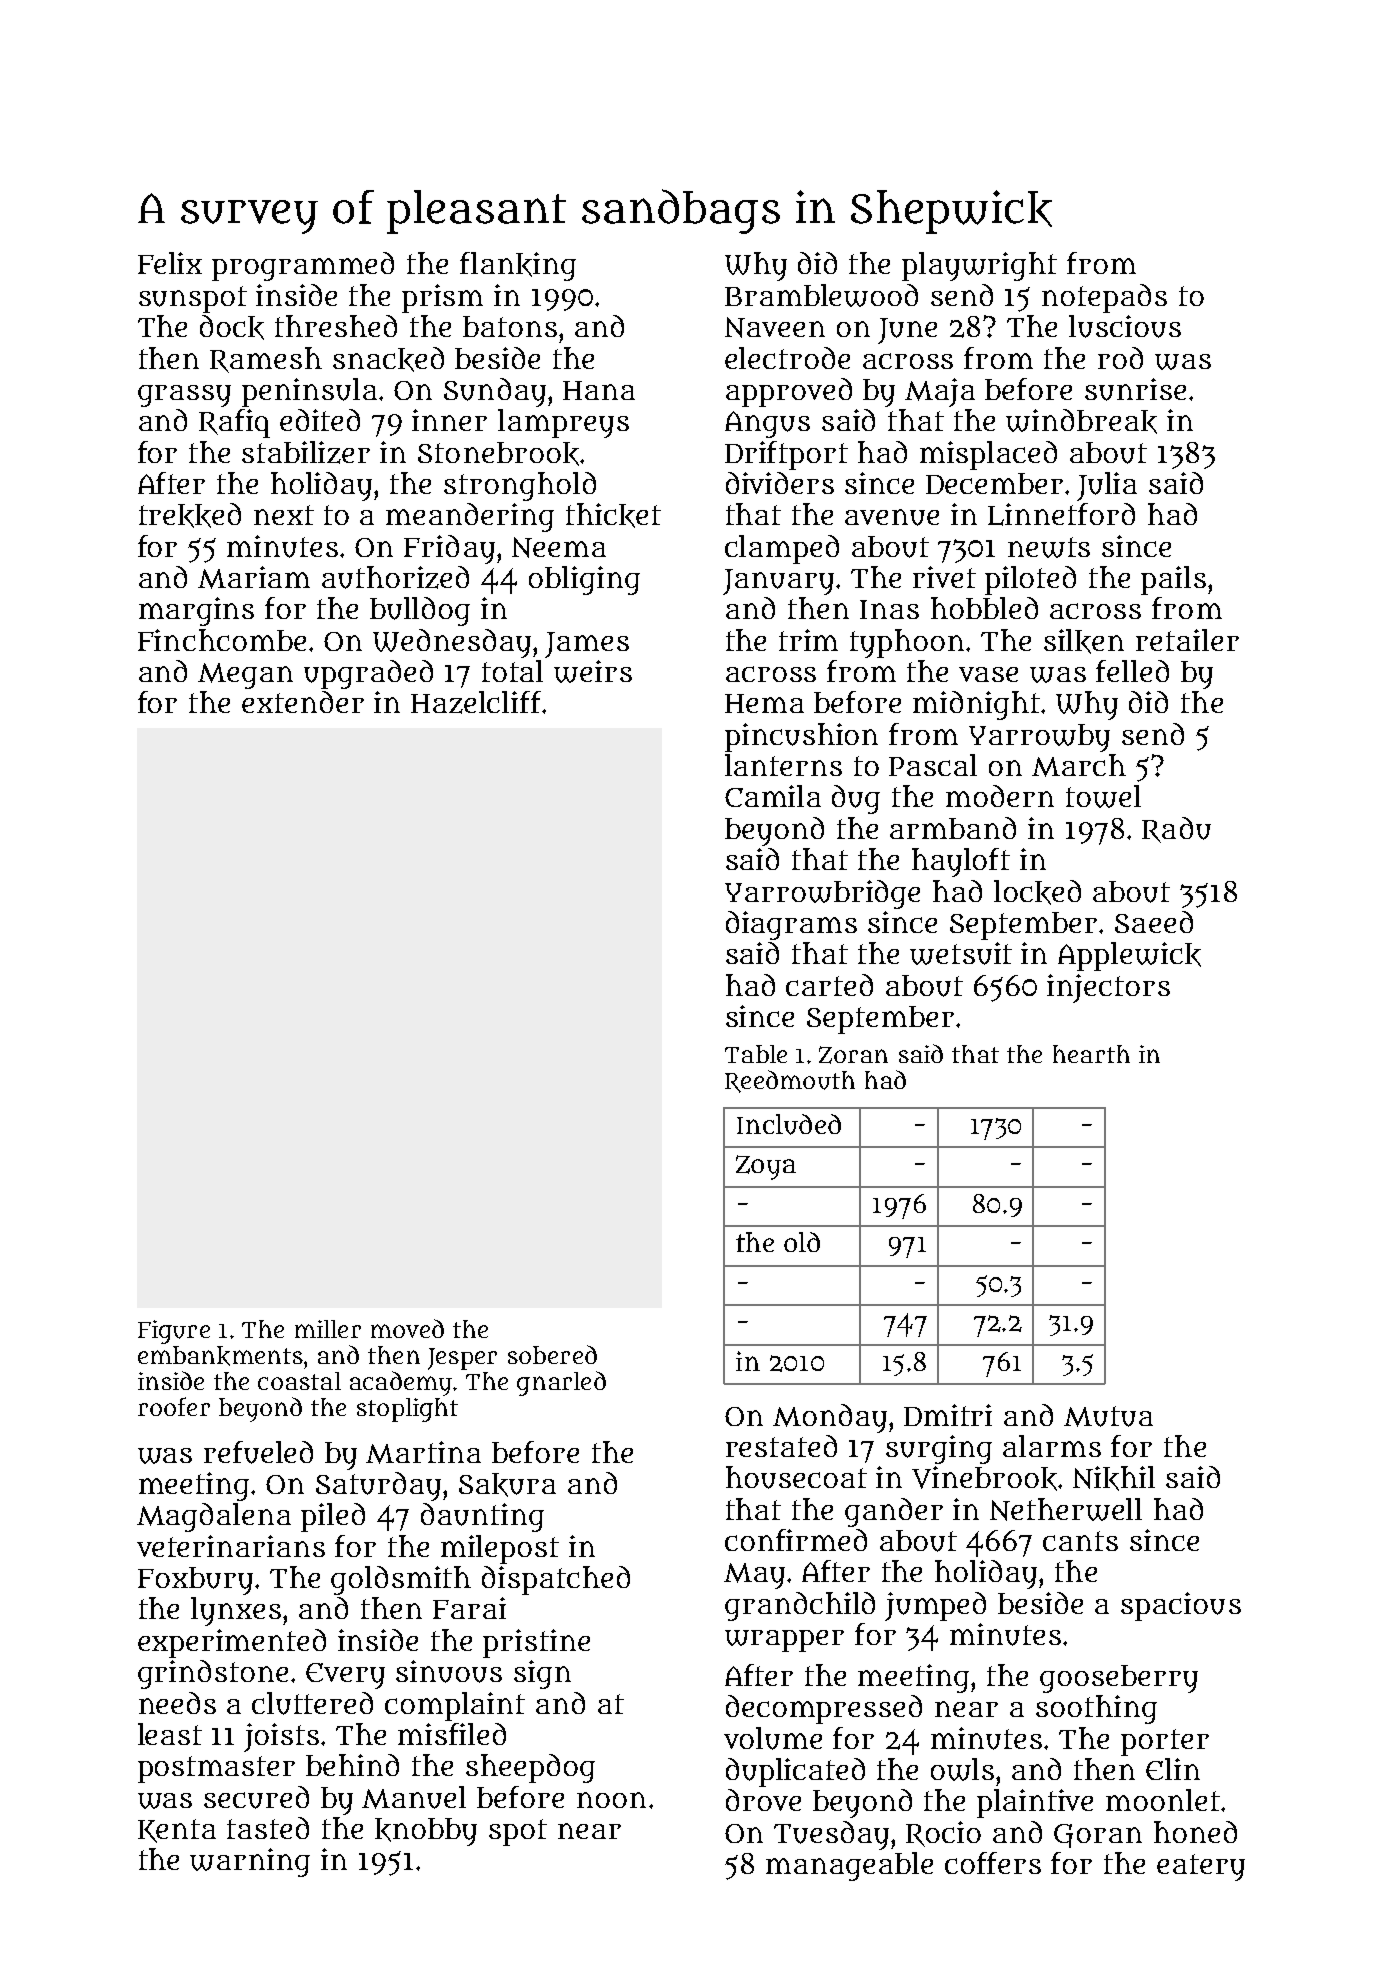 The height and width of the page is (1969, 1386). I want to click on Bramblewood, so click(821, 295).
